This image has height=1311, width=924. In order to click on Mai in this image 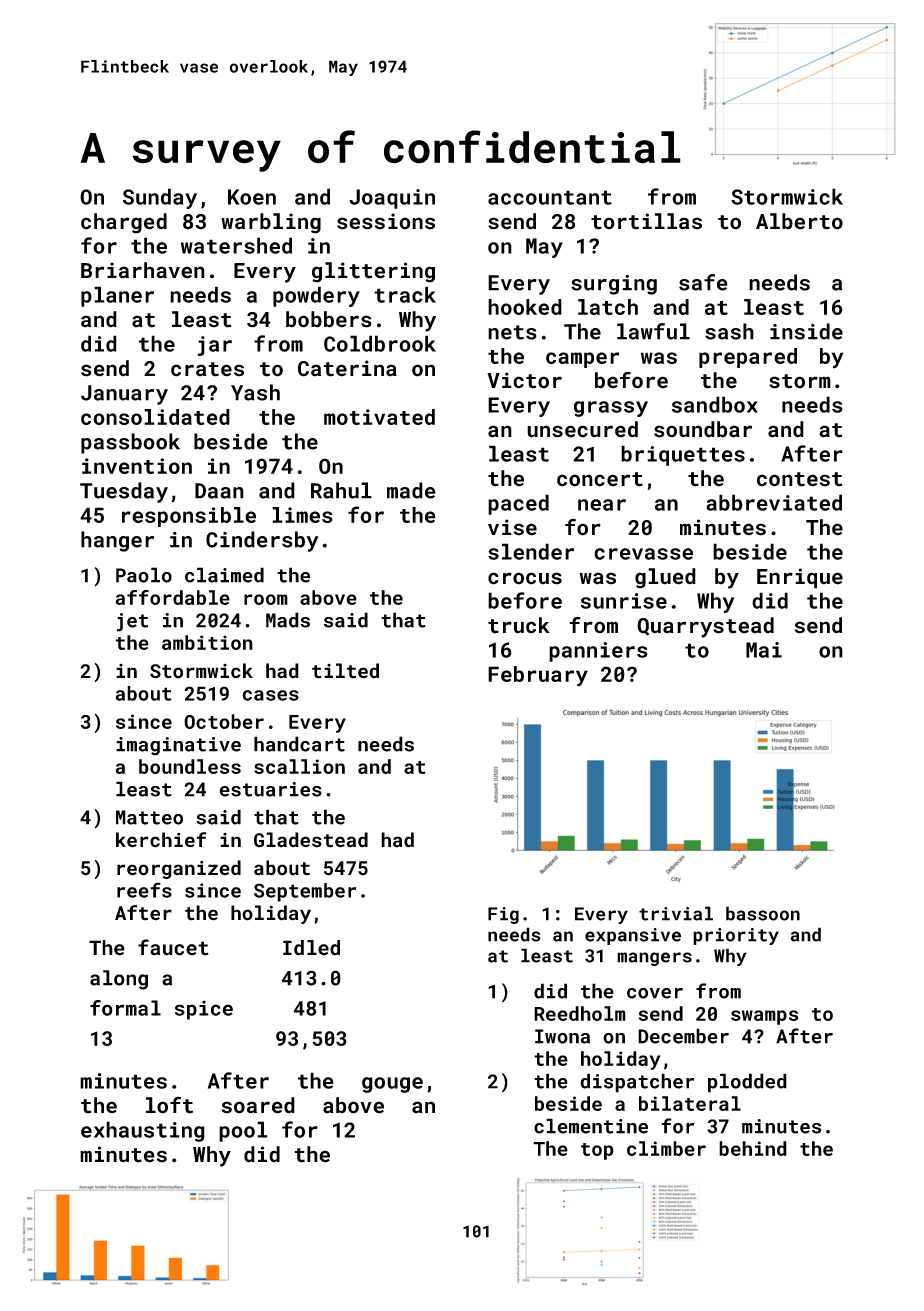, I will do `click(764, 650)`.
